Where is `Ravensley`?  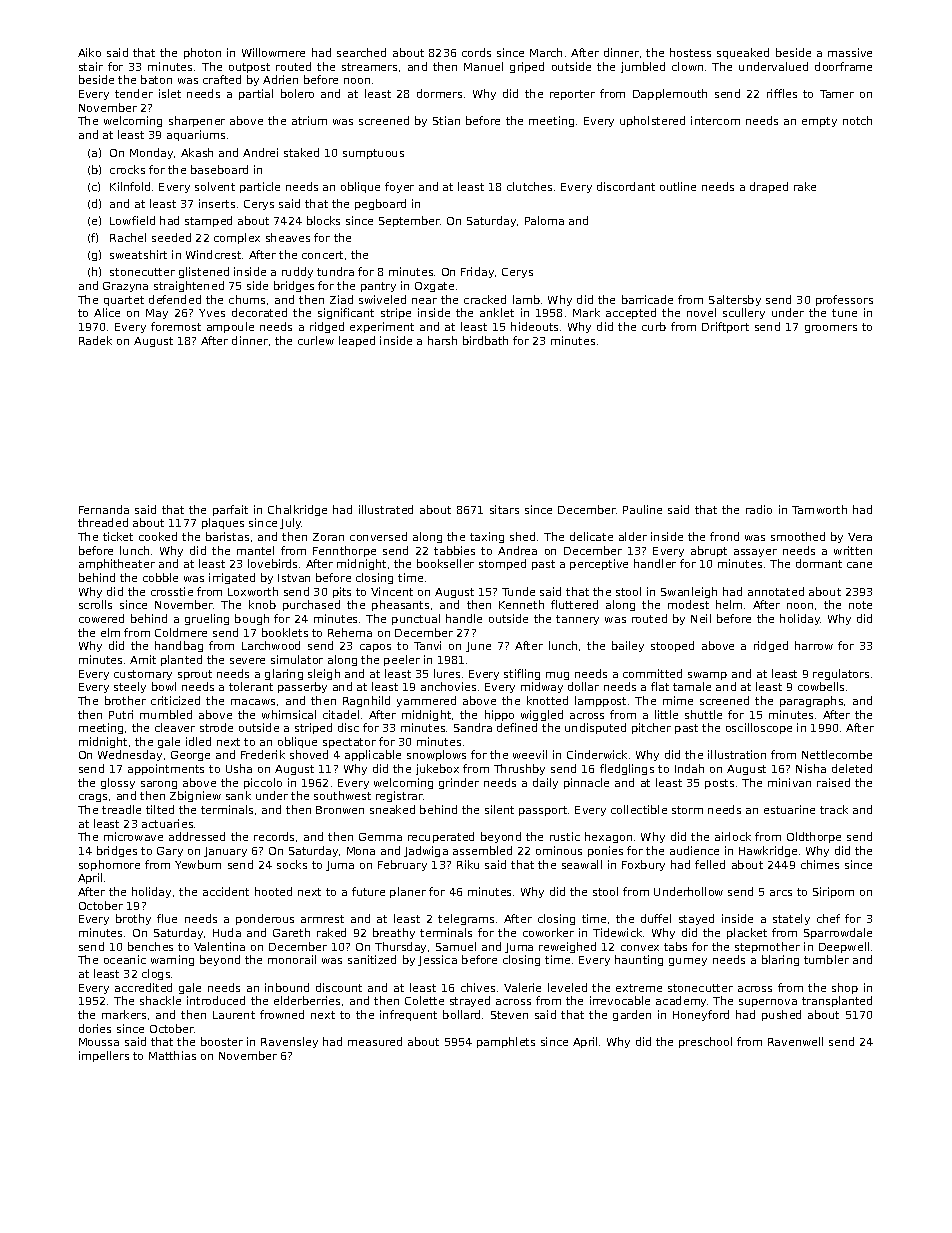
Ravensley is located at coordinates (289, 1042).
